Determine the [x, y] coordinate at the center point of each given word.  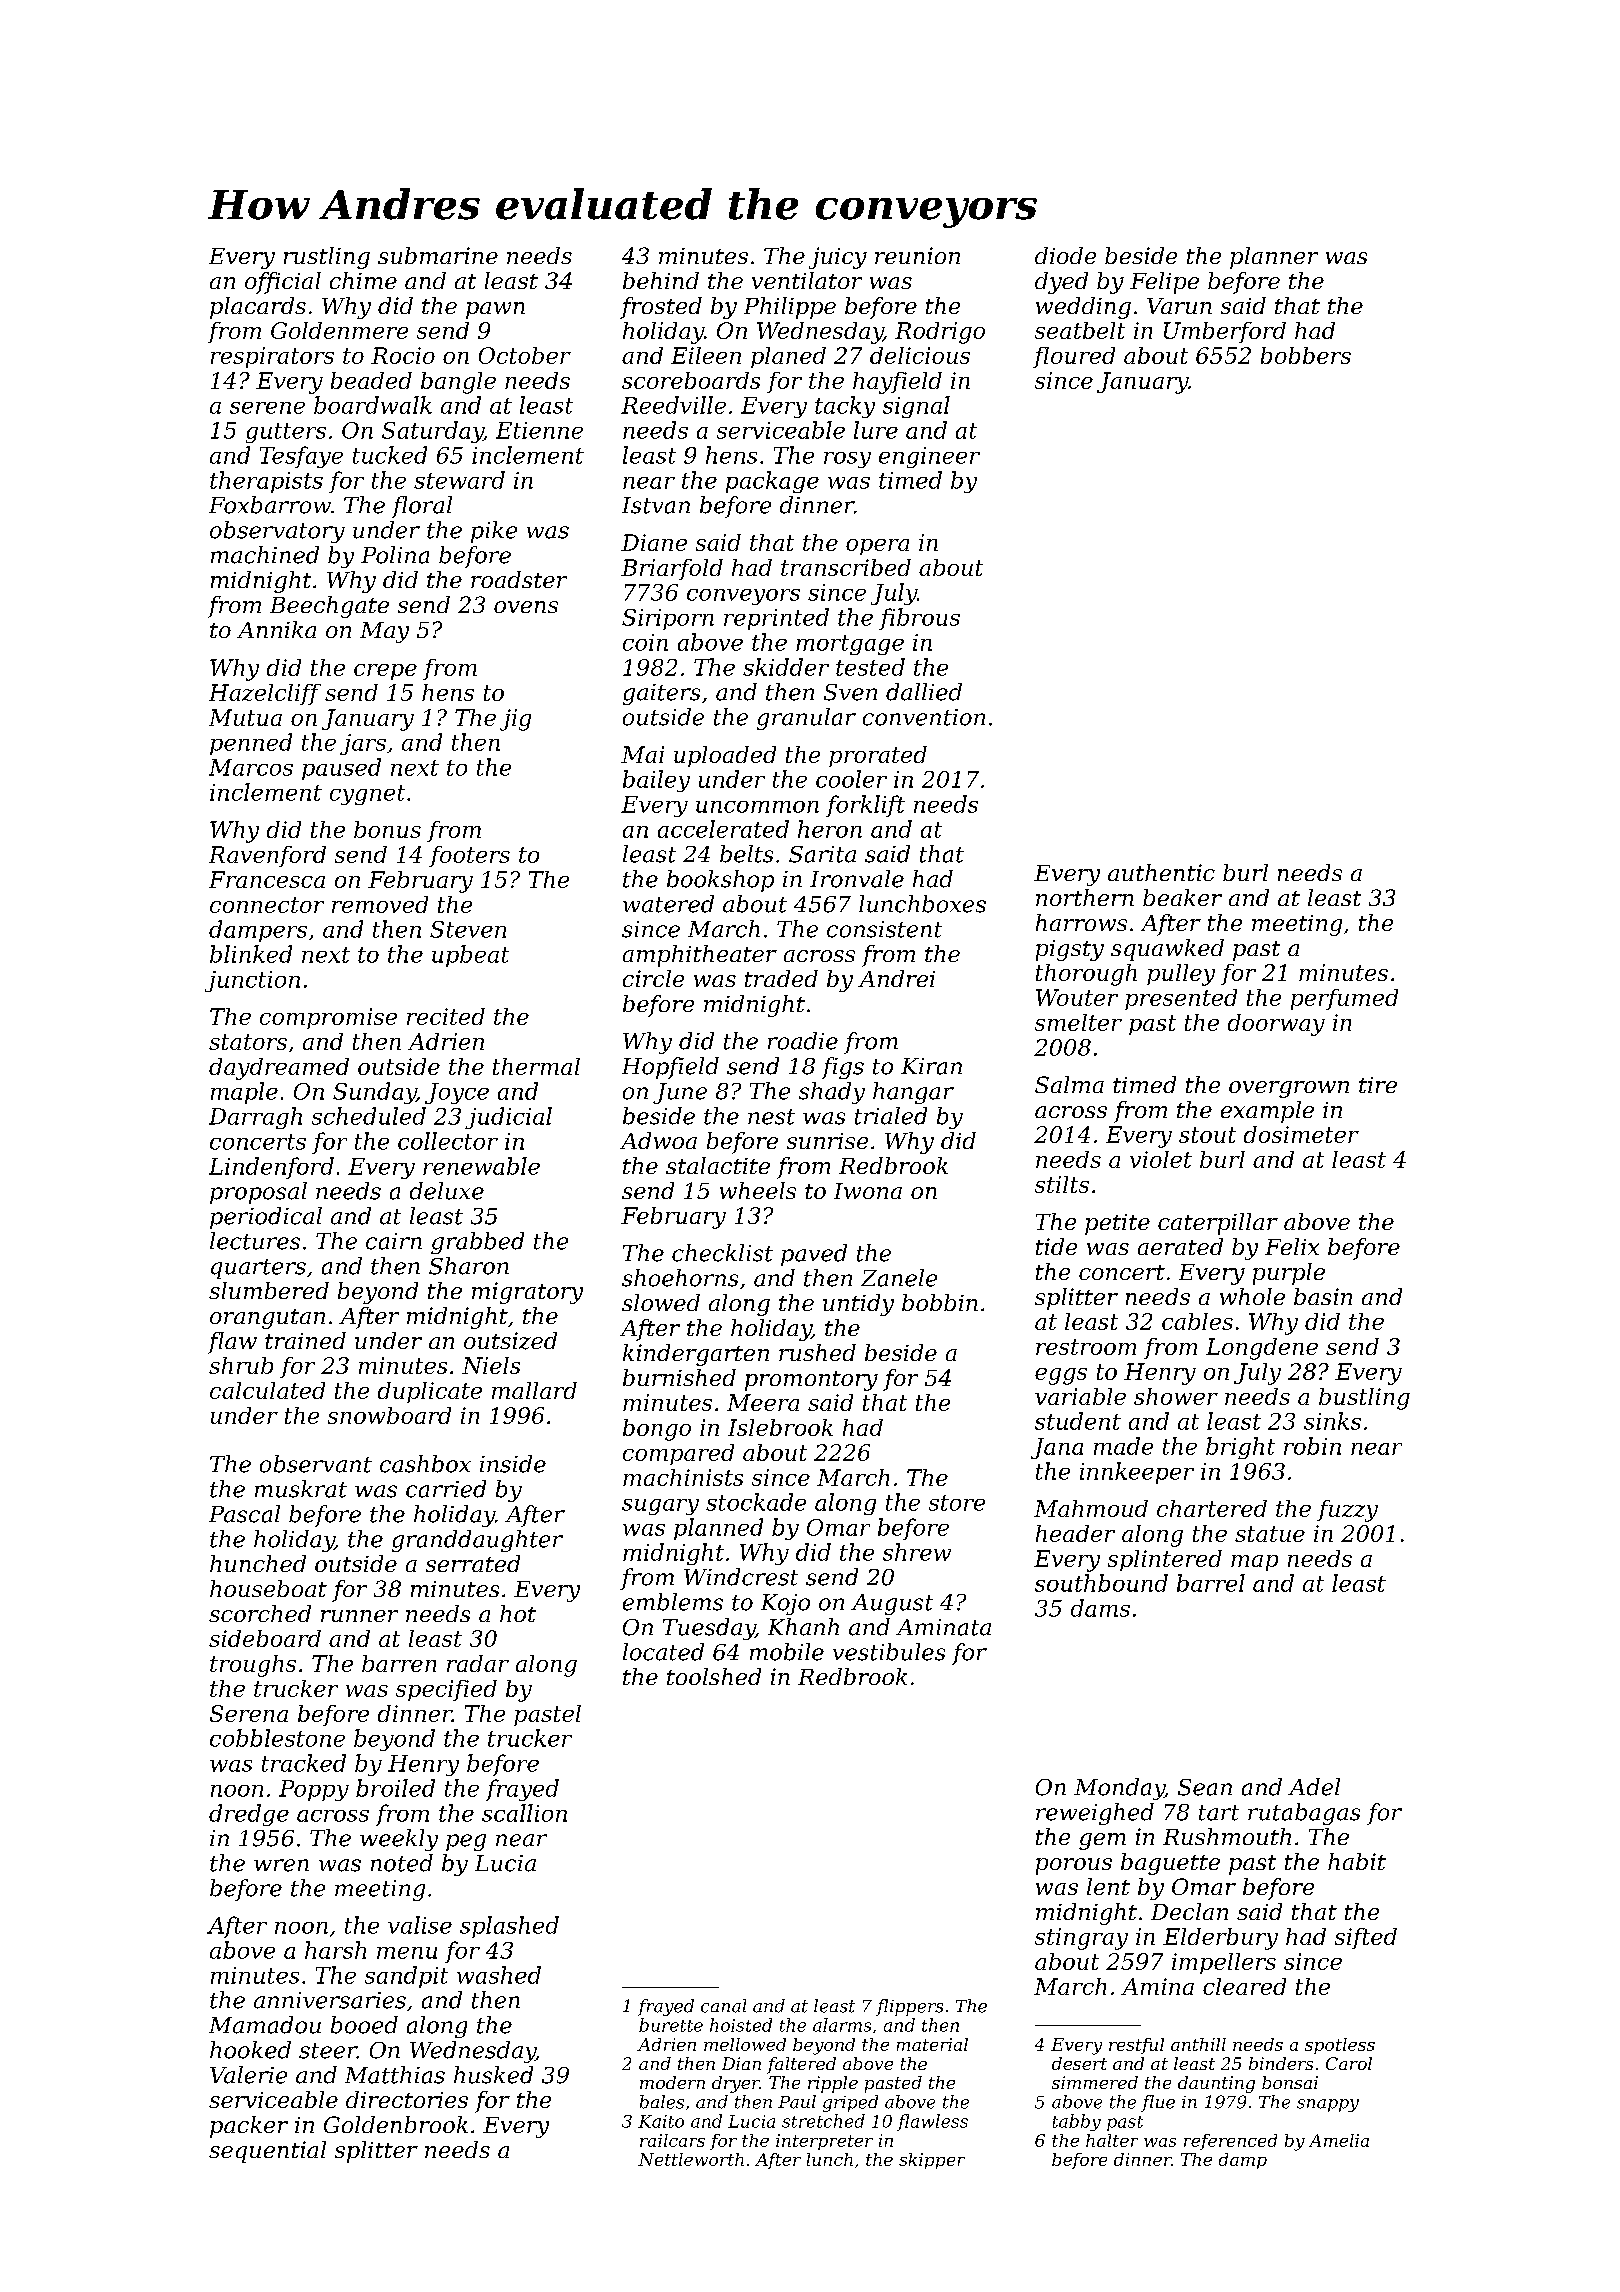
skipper [932, 2161]
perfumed [1344, 999]
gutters [286, 433]
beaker [1182, 897]
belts [746, 854]
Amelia [1339, 2140]
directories [407, 2099]
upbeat [470, 956]
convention [924, 717]
